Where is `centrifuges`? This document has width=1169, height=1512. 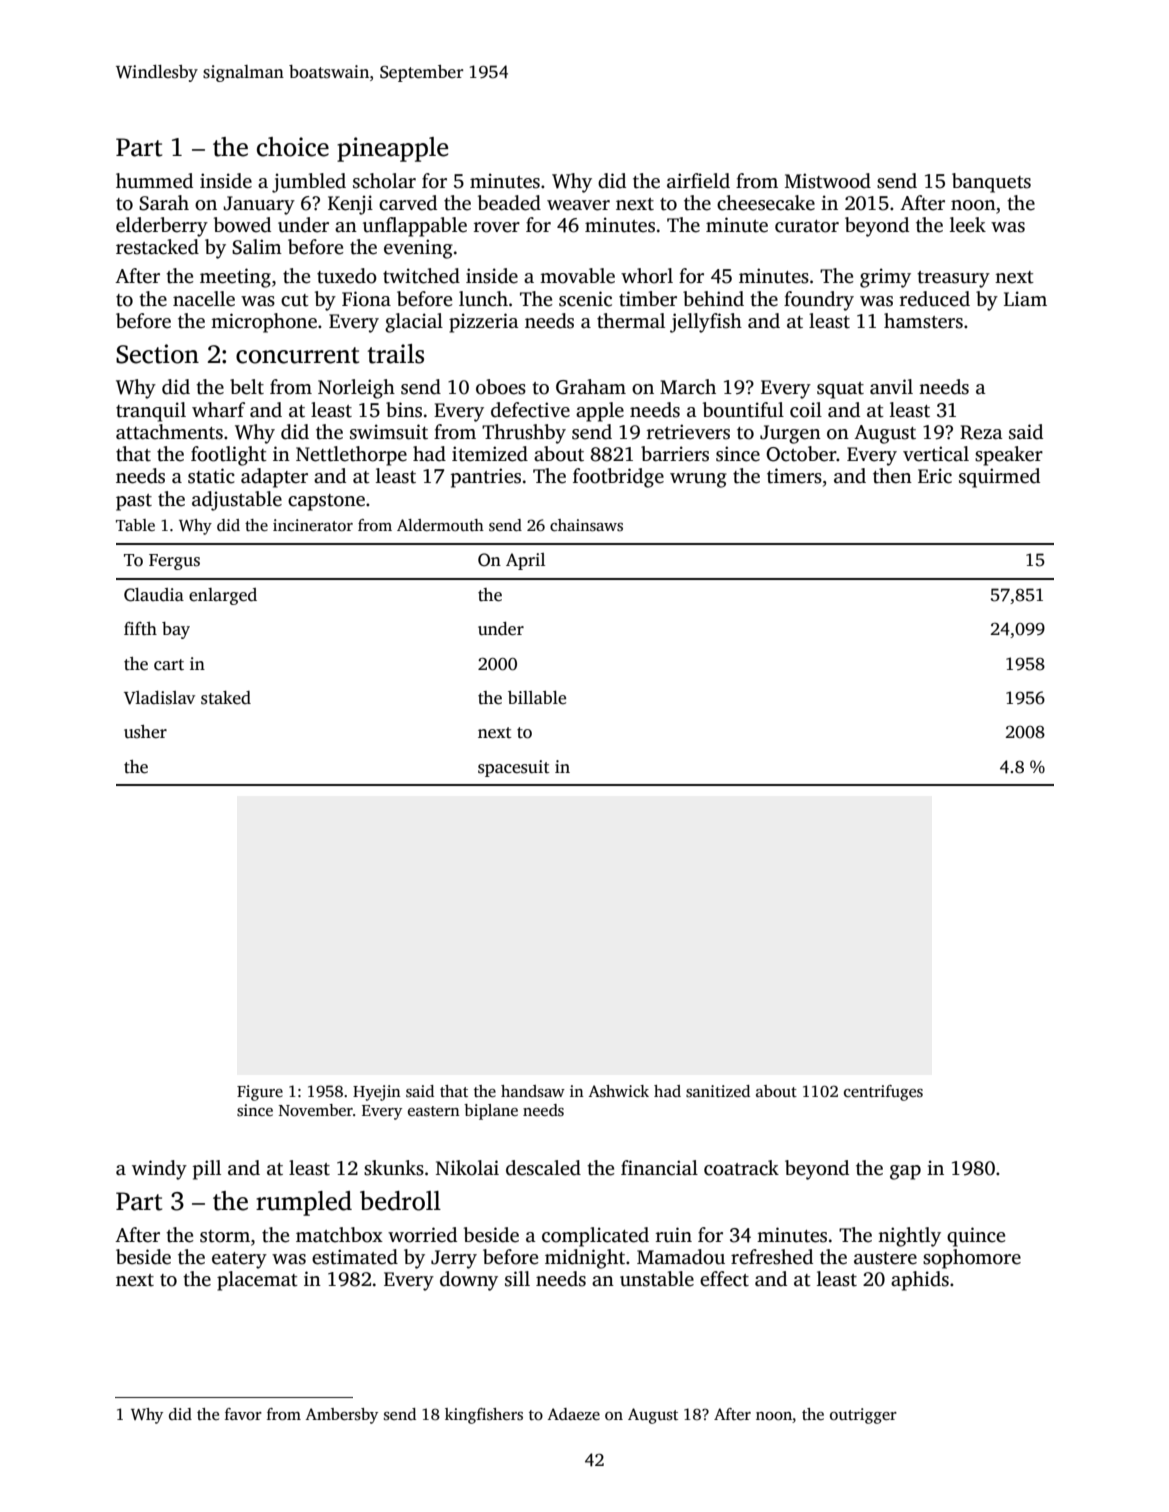
centrifuges is located at coordinates (883, 1093).
